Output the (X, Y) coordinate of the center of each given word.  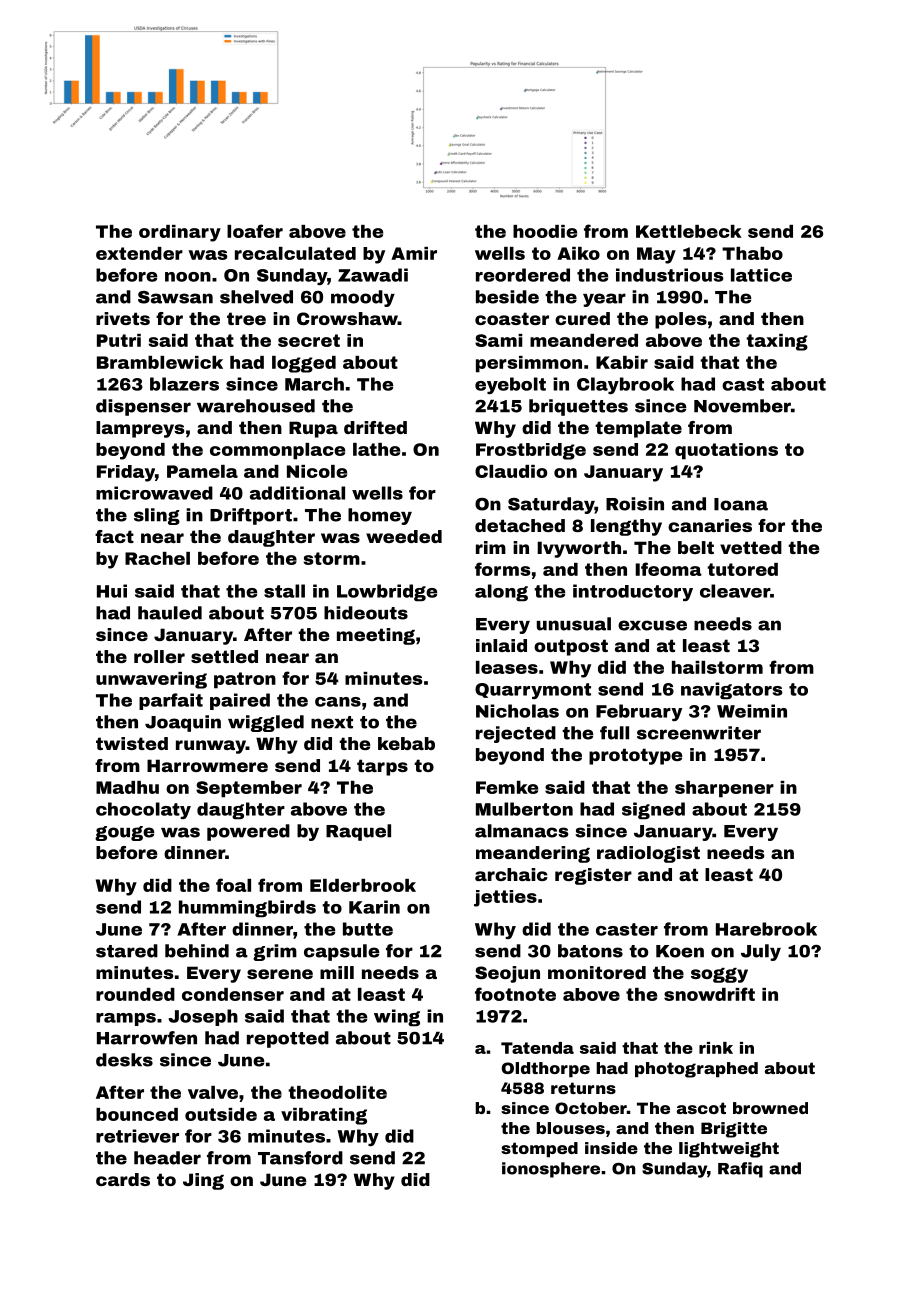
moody (363, 298)
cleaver (735, 591)
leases (507, 667)
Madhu (127, 787)
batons (590, 951)
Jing (203, 1181)
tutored (742, 569)
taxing (777, 342)
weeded (404, 536)
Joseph (203, 1017)
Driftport (251, 516)
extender (139, 253)
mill (337, 972)
